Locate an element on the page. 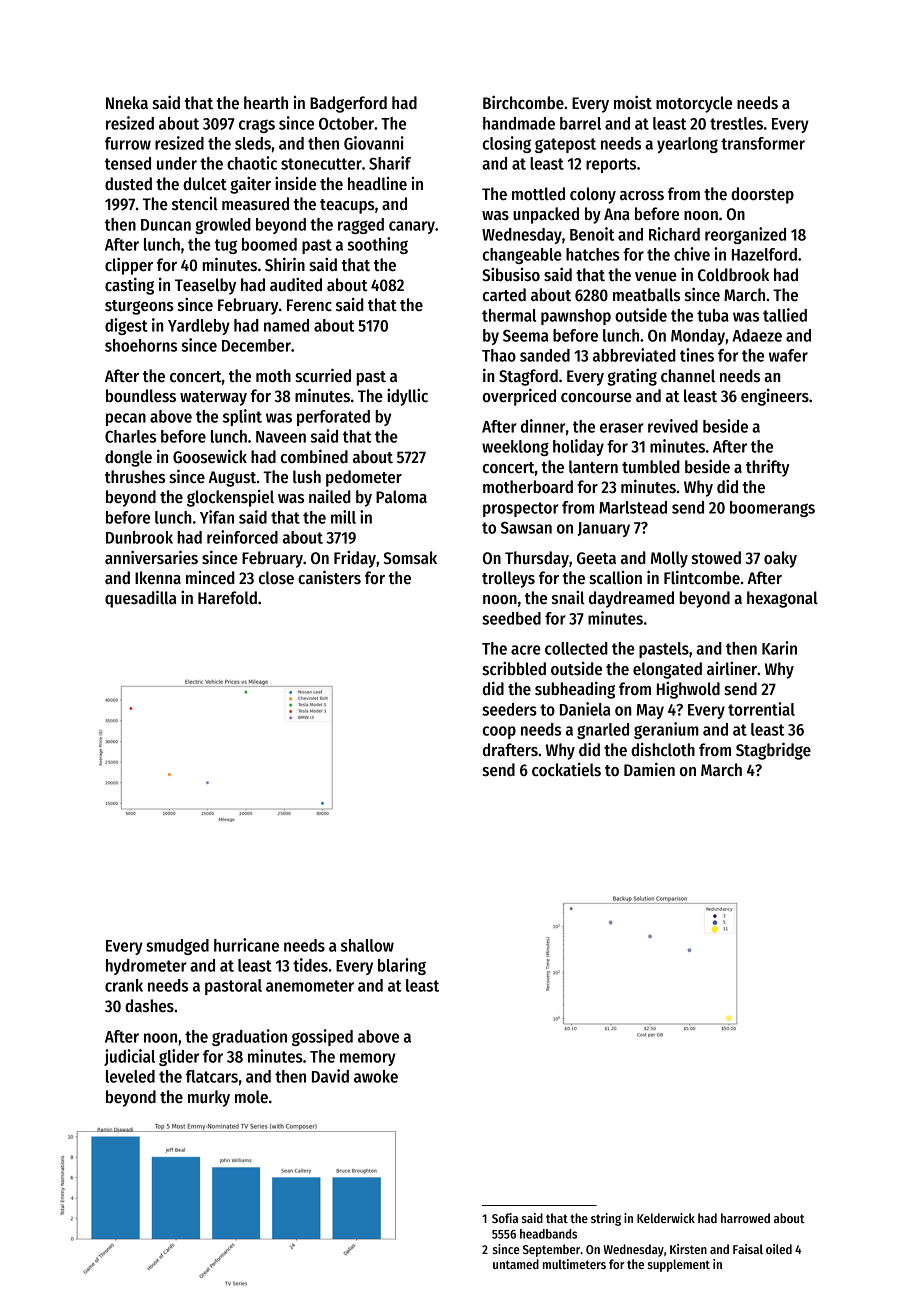 This page has width=924, height=1308. transformer is located at coordinates (763, 143).
